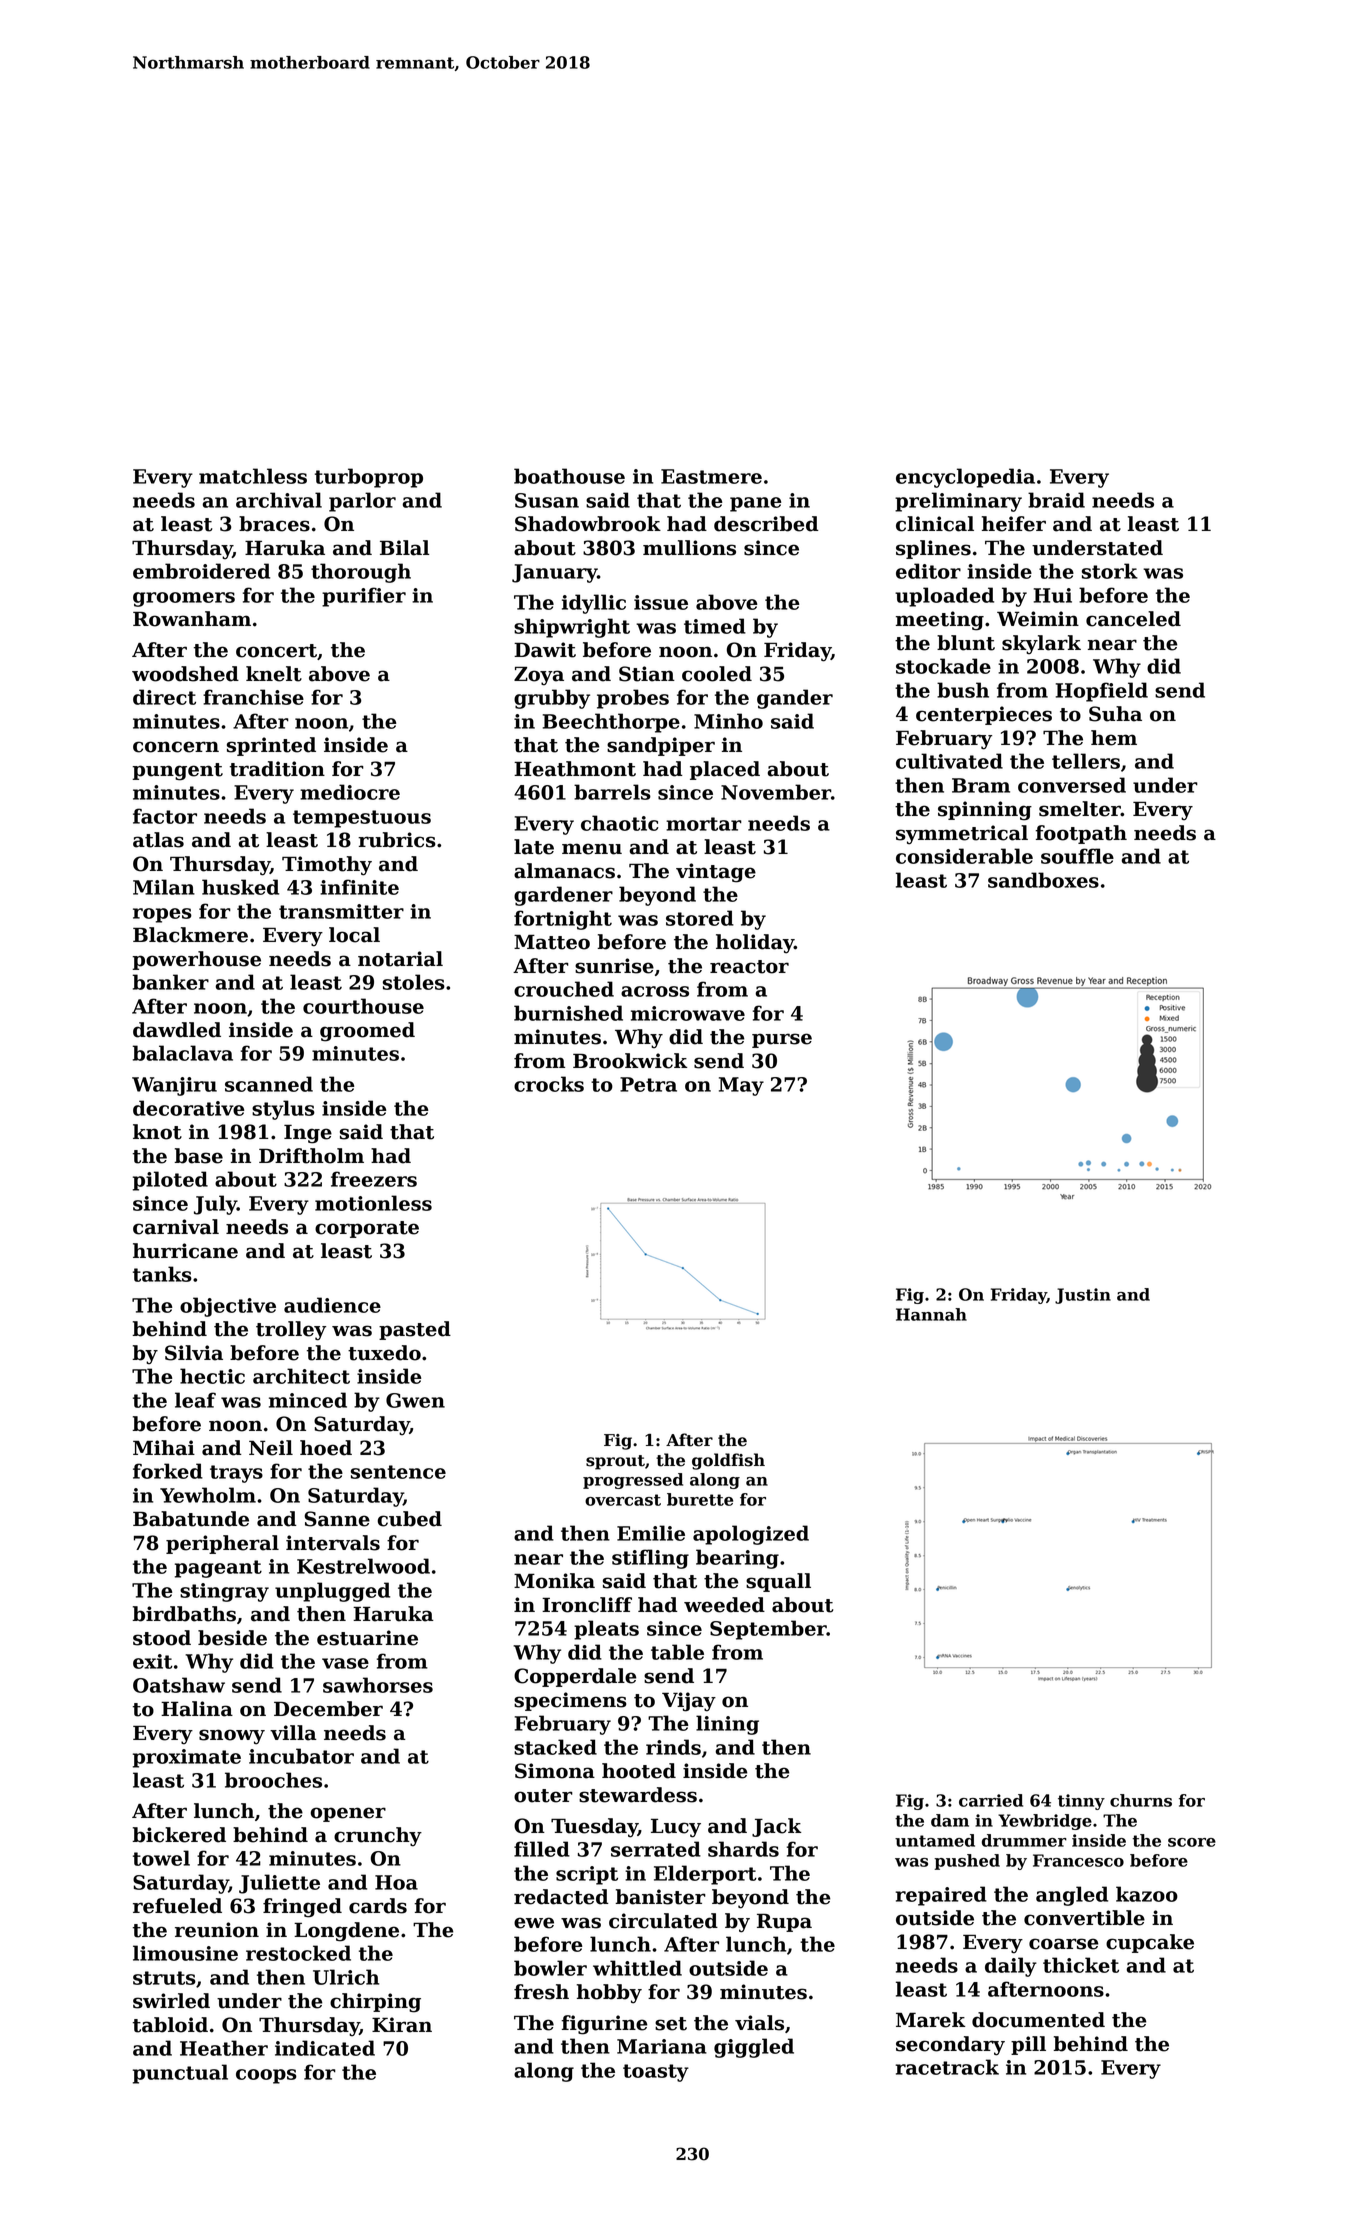  What do you see at coordinates (1114, 738) in the screenshot?
I see `hem` at bounding box center [1114, 738].
